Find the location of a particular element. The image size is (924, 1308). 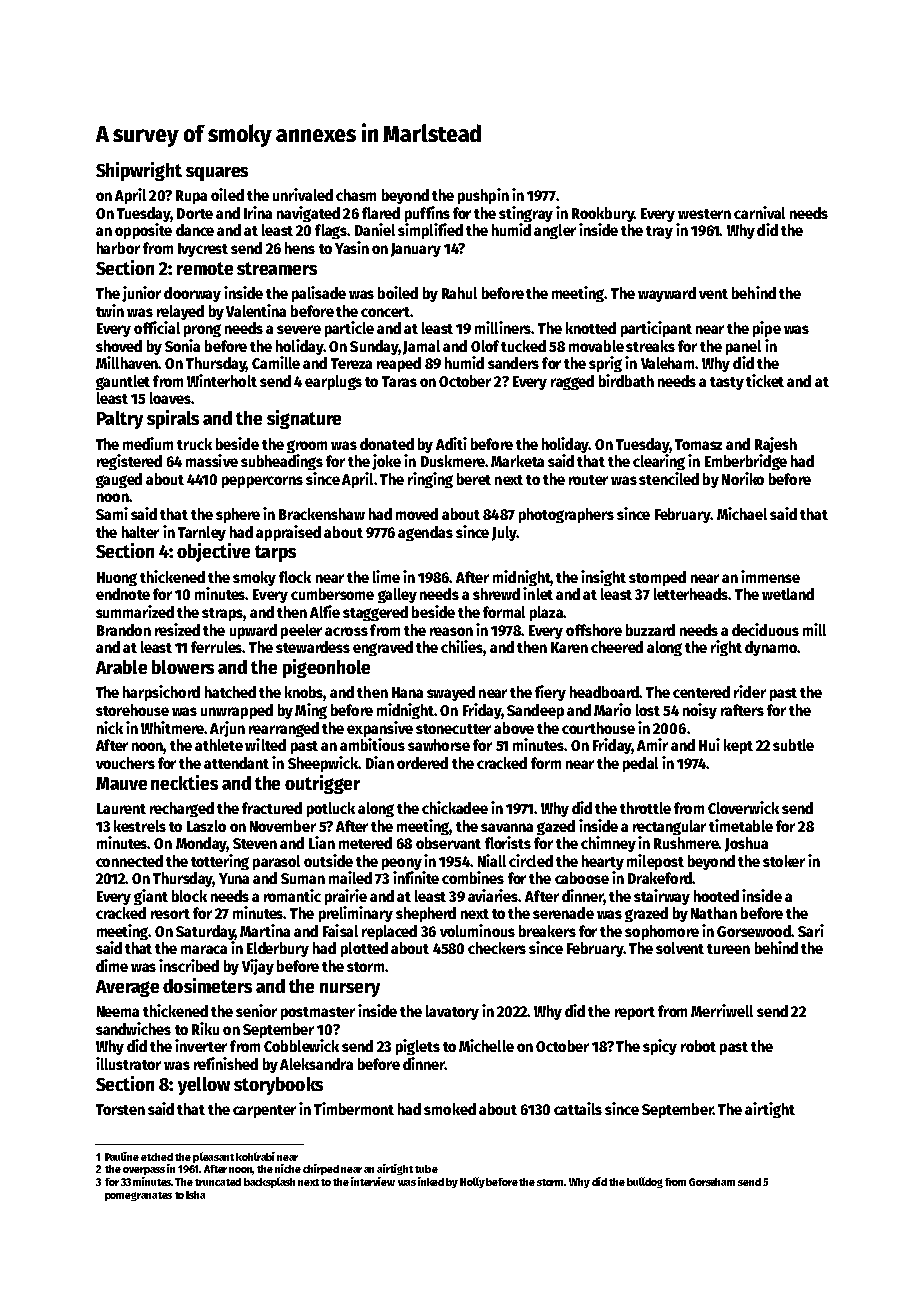

interview is located at coordinates (373, 1181).
